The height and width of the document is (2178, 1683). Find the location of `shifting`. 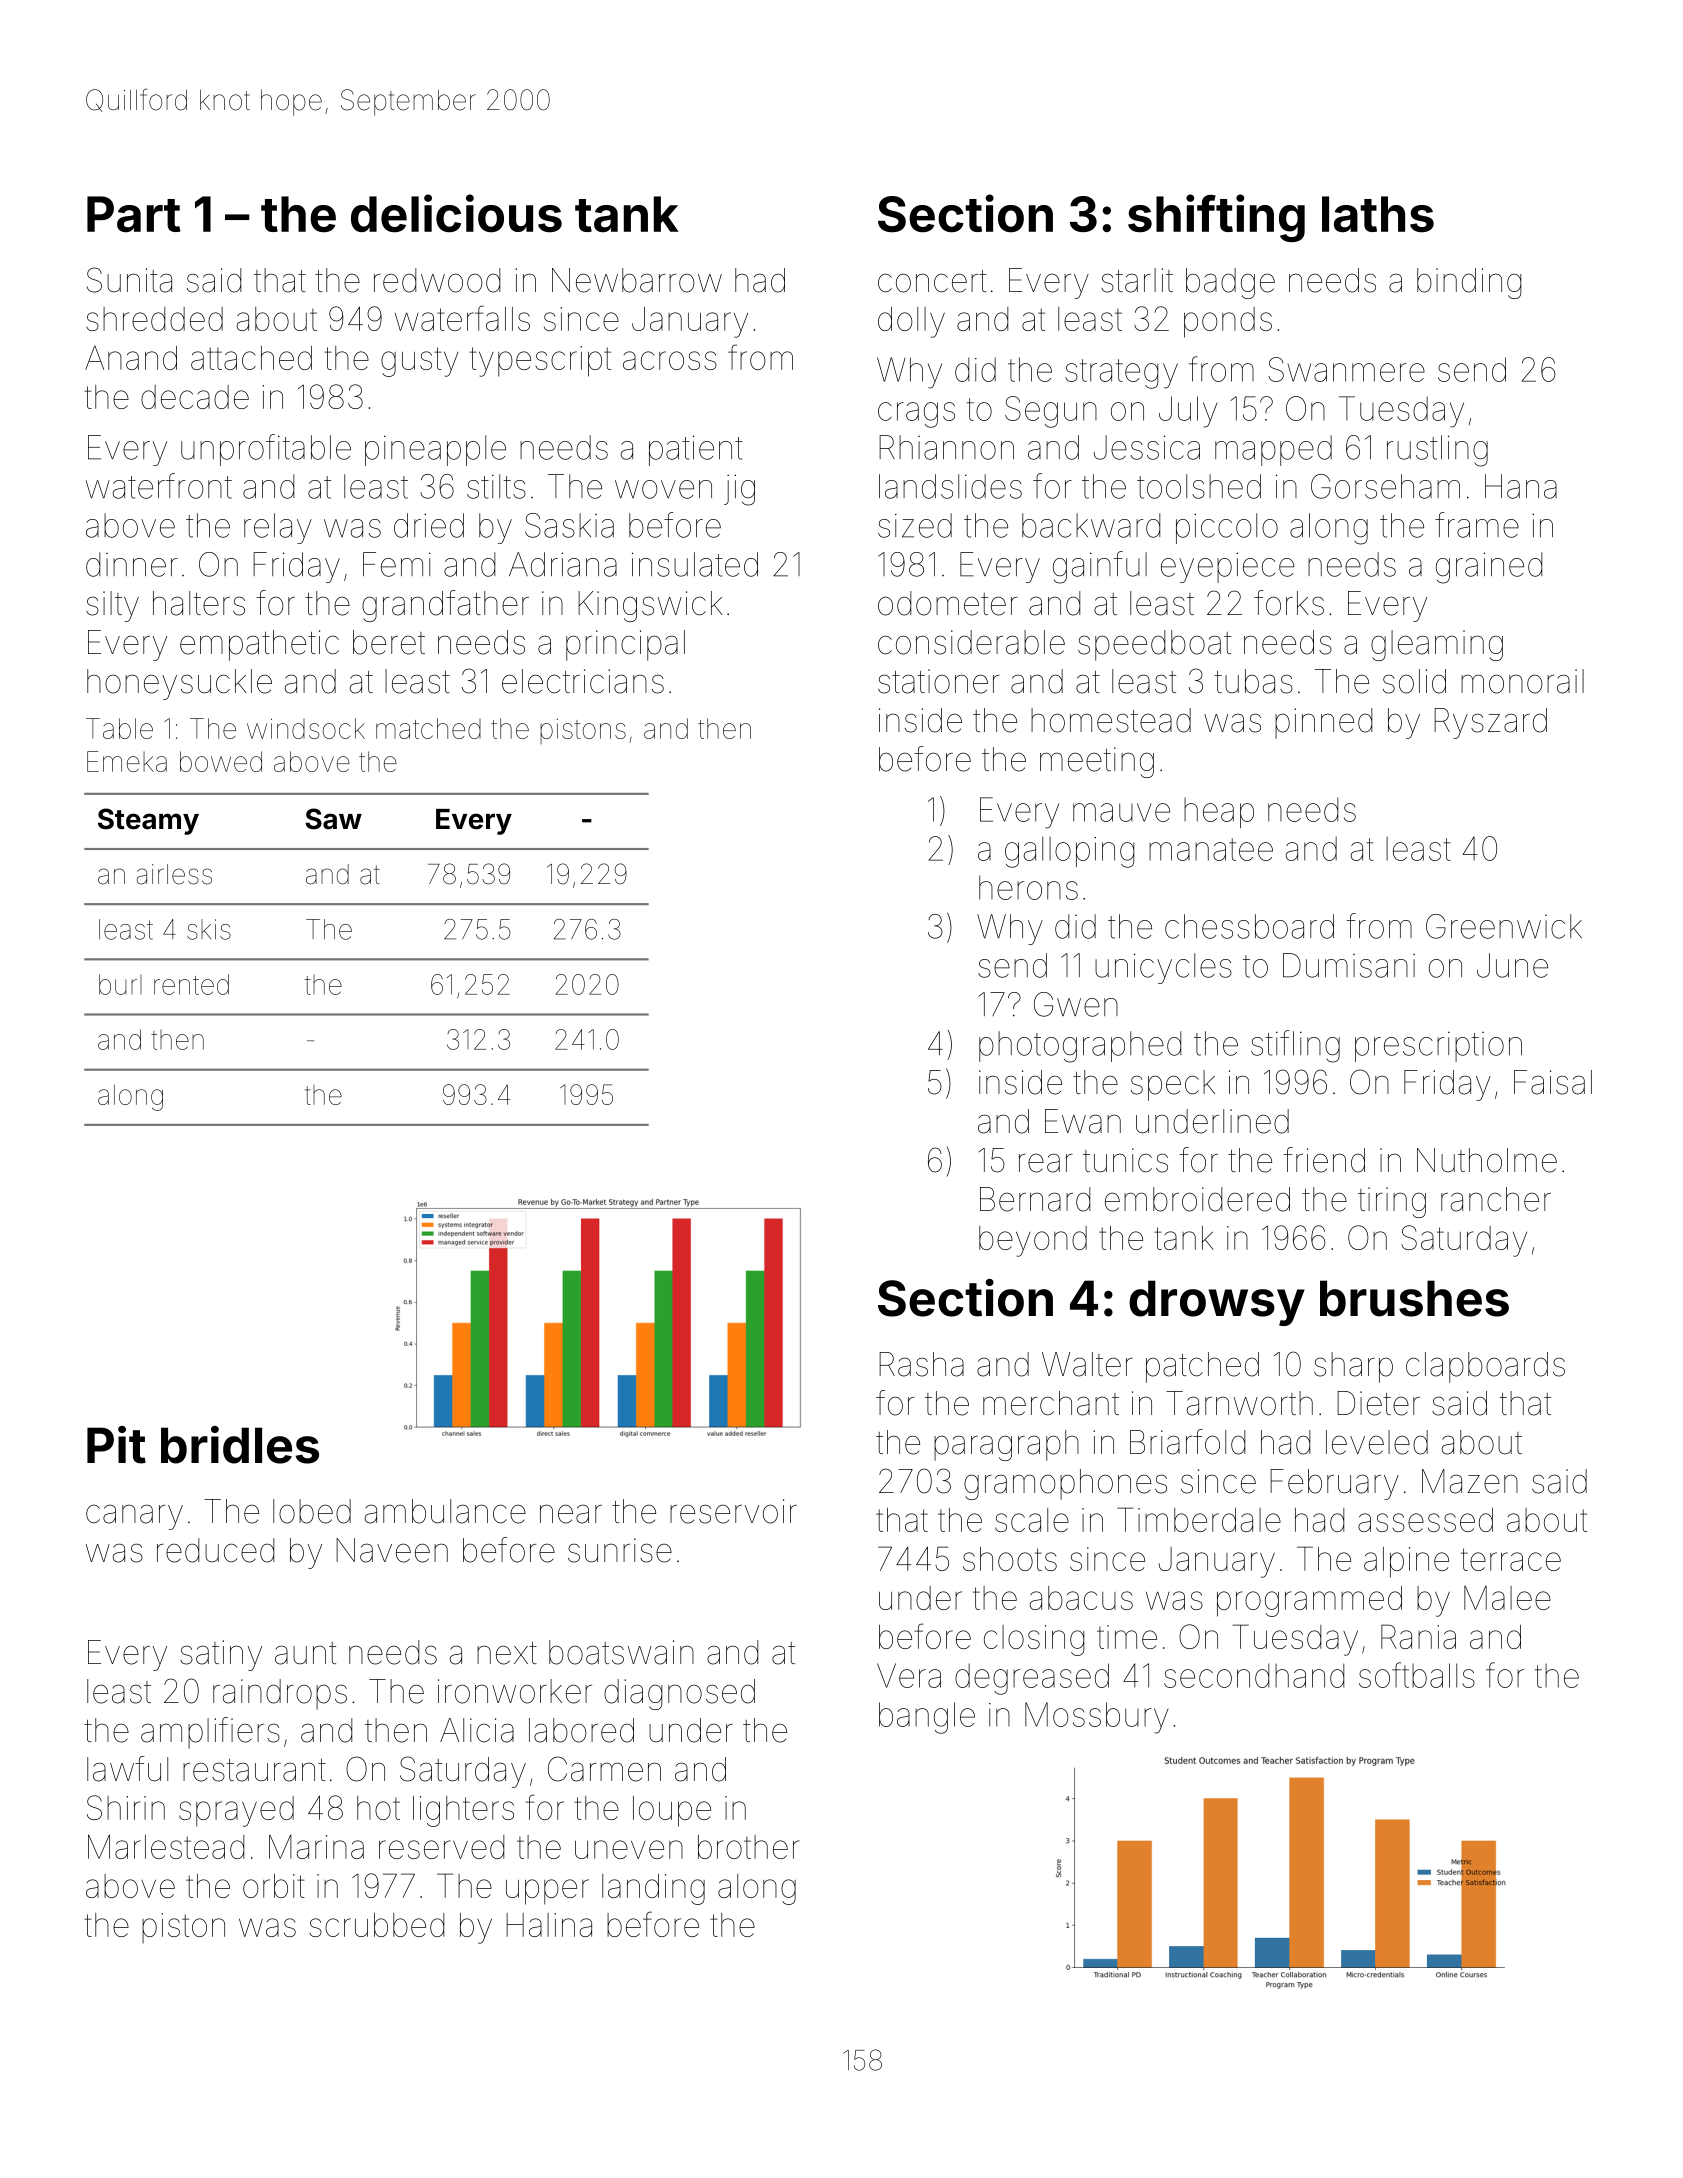

shifting is located at coordinates (1216, 218).
